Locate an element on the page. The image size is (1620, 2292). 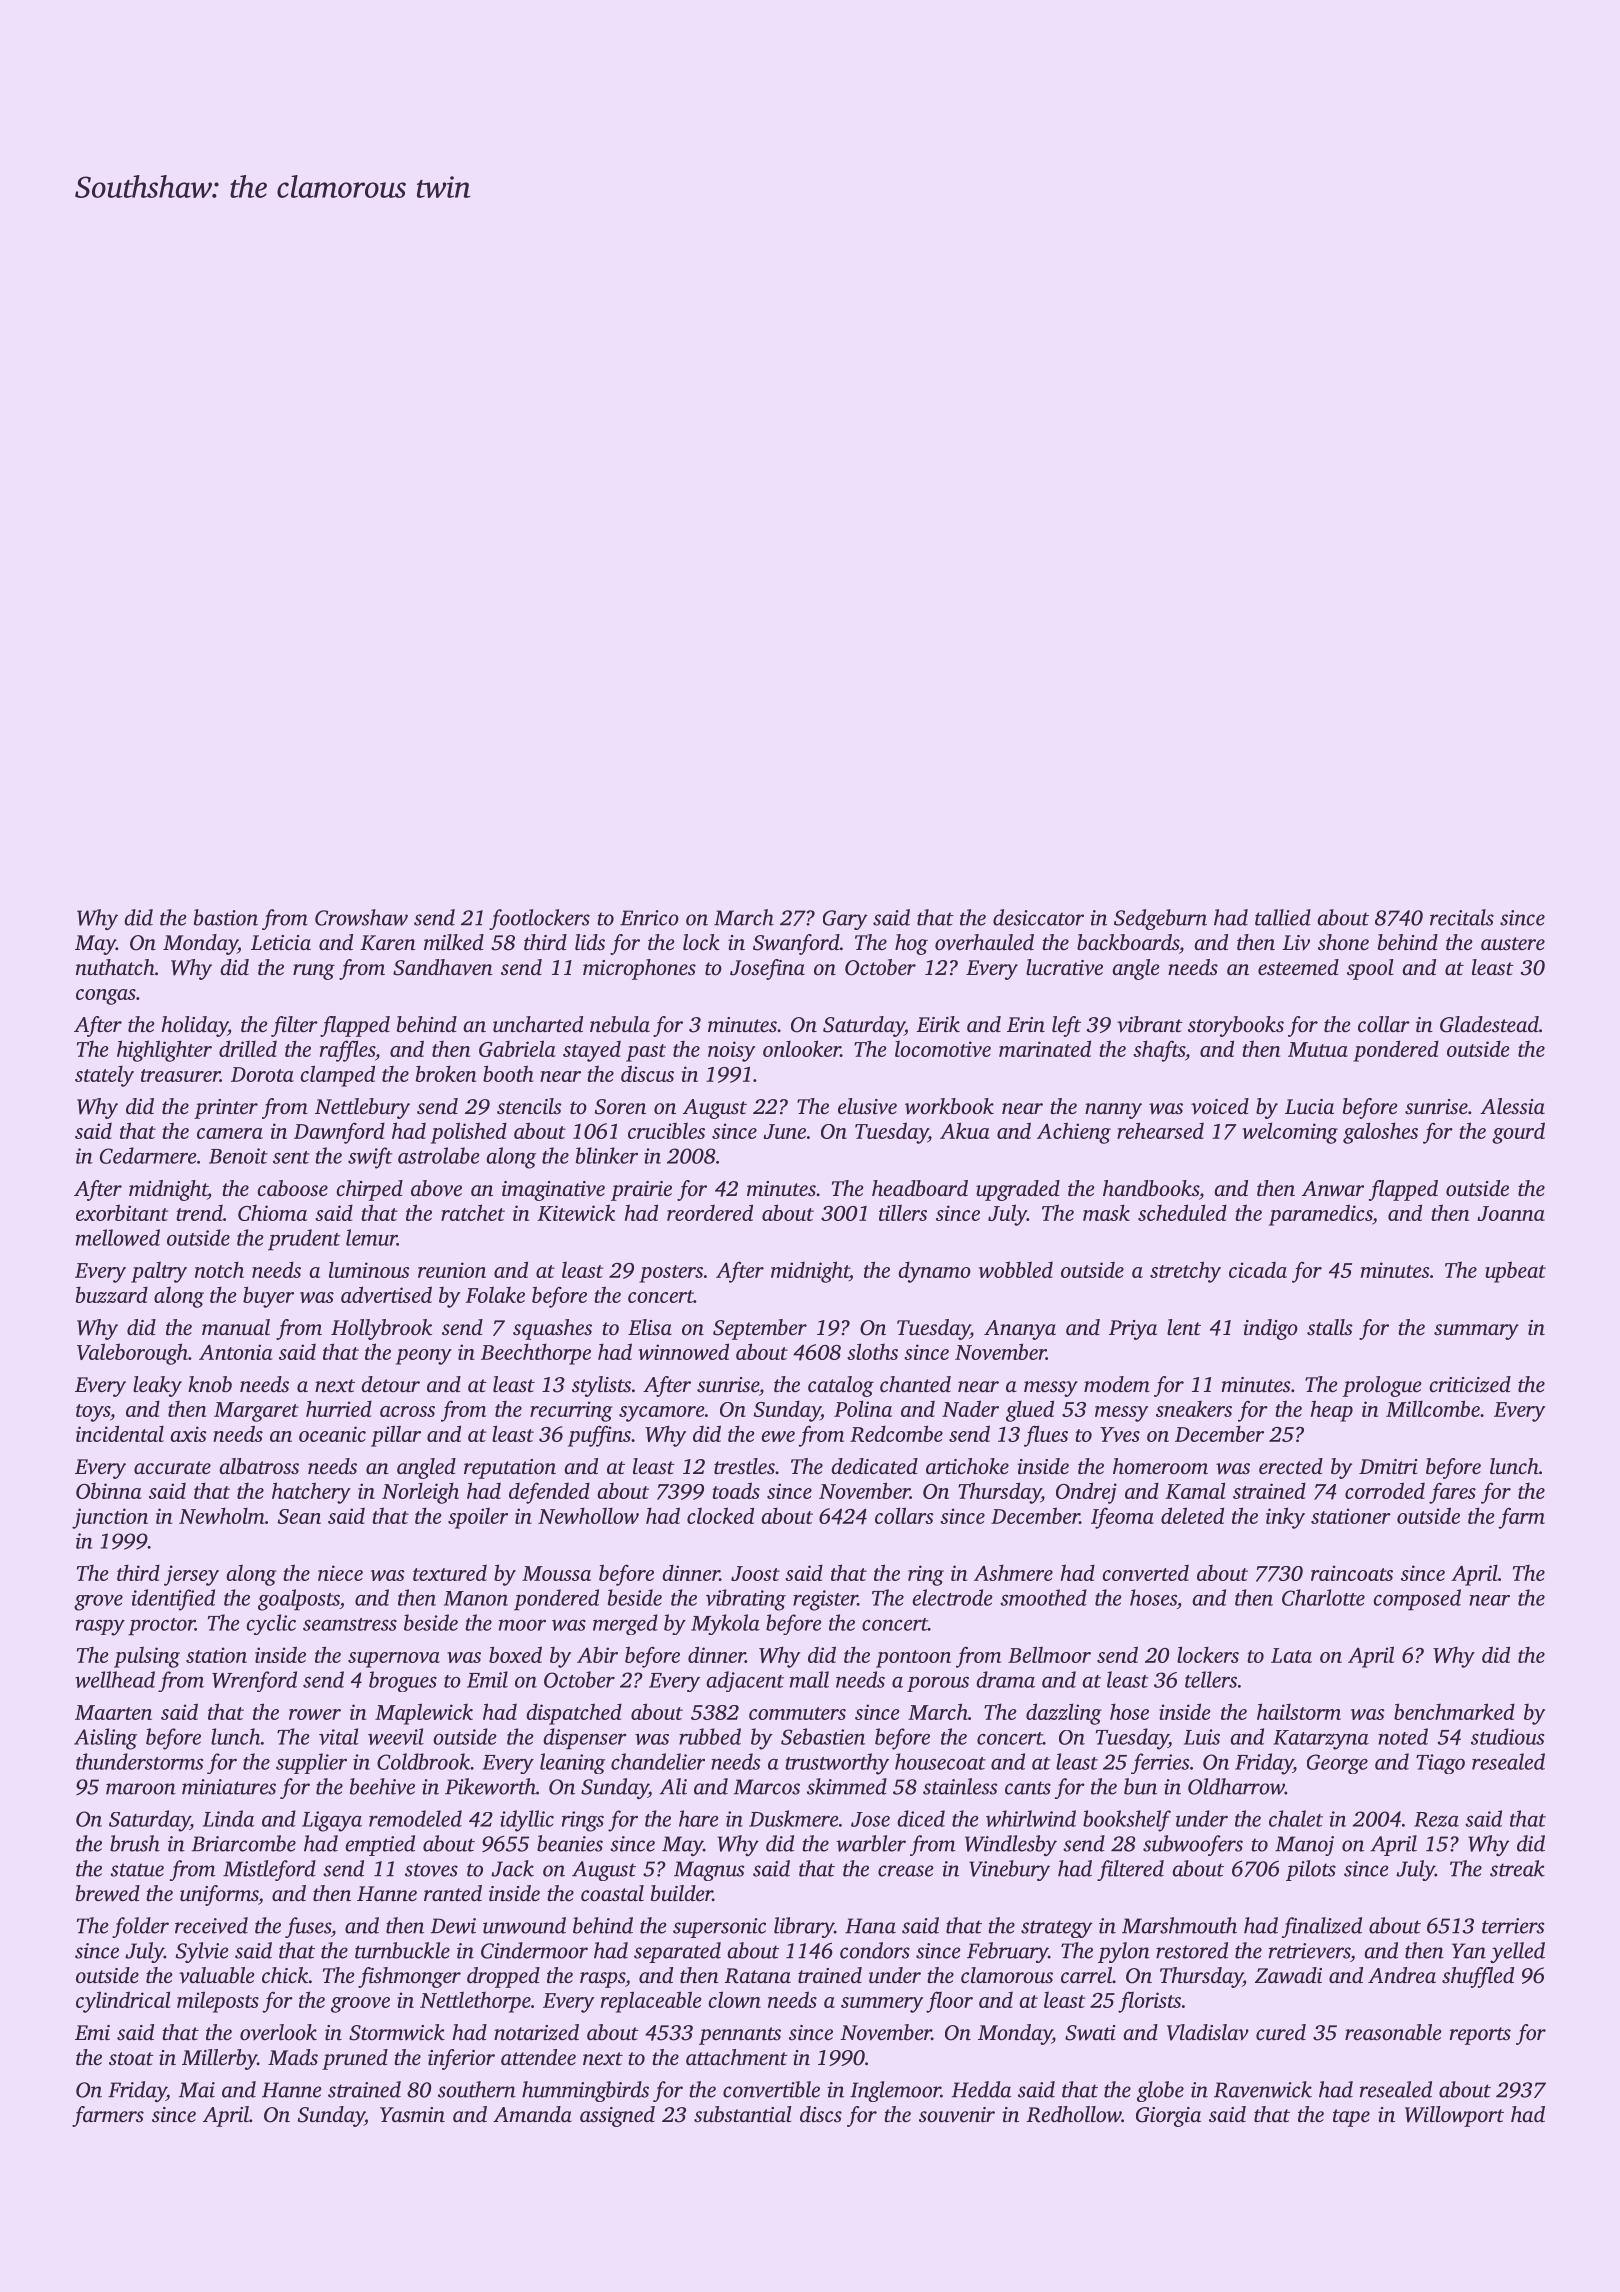
Mutua is located at coordinates (1318, 1049).
